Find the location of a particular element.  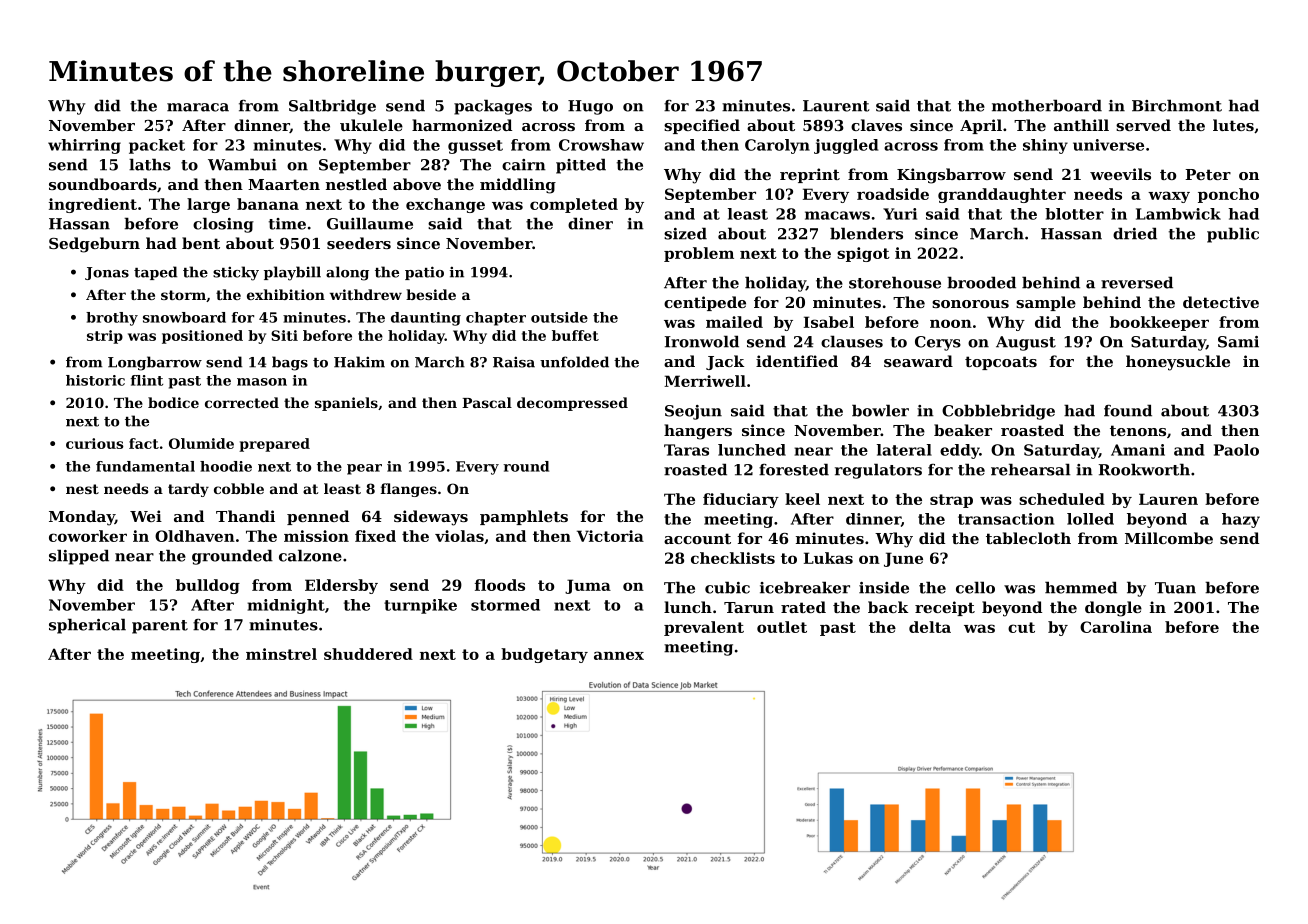

annex is located at coordinates (619, 655).
